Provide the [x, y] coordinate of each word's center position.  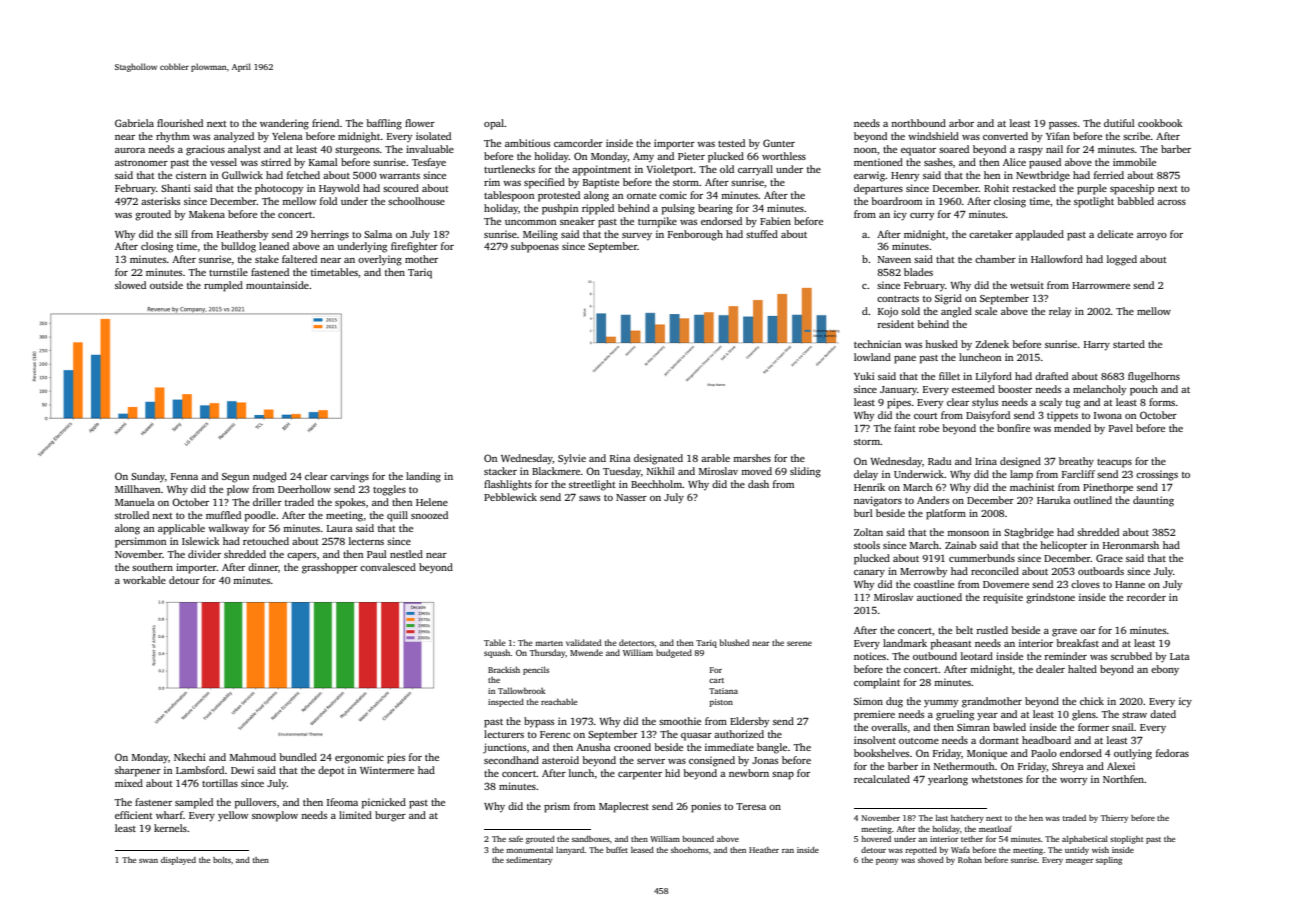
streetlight [592, 485]
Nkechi [190, 757]
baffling [384, 124]
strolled [132, 515]
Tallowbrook [522, 690]
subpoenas [535, 247]
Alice [1014, 162]
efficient [134, 815]
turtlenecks [509, 169]
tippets [1062, 416]
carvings [349, 477]
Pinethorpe [1108, 488]
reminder [1065, 656]
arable [715, 458]
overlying [380, 260]
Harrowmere [1101, 285]
